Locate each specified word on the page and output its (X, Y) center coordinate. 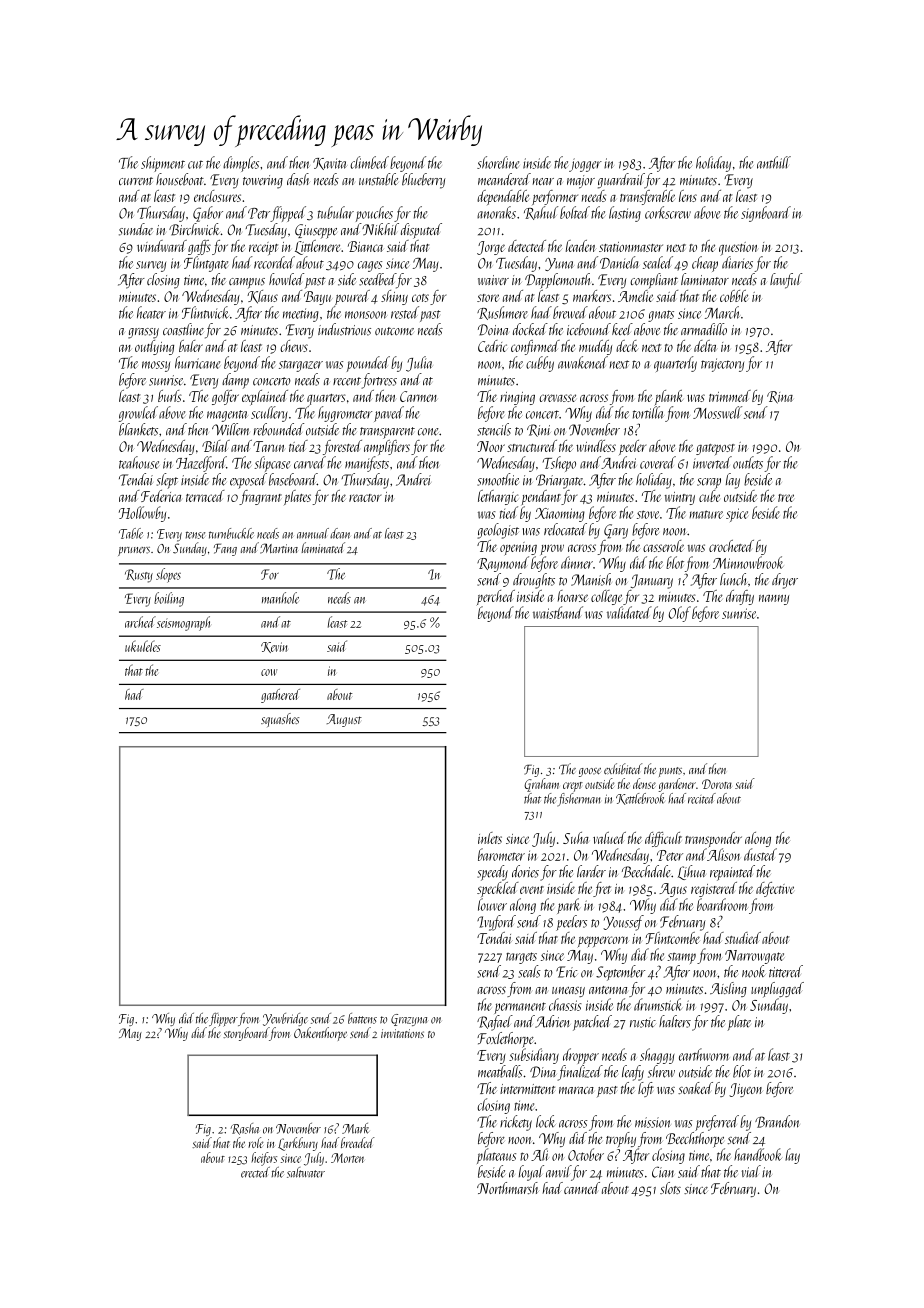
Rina (780, 397)
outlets (748, 462)
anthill (774, 162)
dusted (760, 854)
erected (255, 1172)
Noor (491, 446)
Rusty (139, 576)
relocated (565, 529)
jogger (585, 165)
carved (310, 462)
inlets (490, 838)
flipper (223, 1020)
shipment (163, 164)
